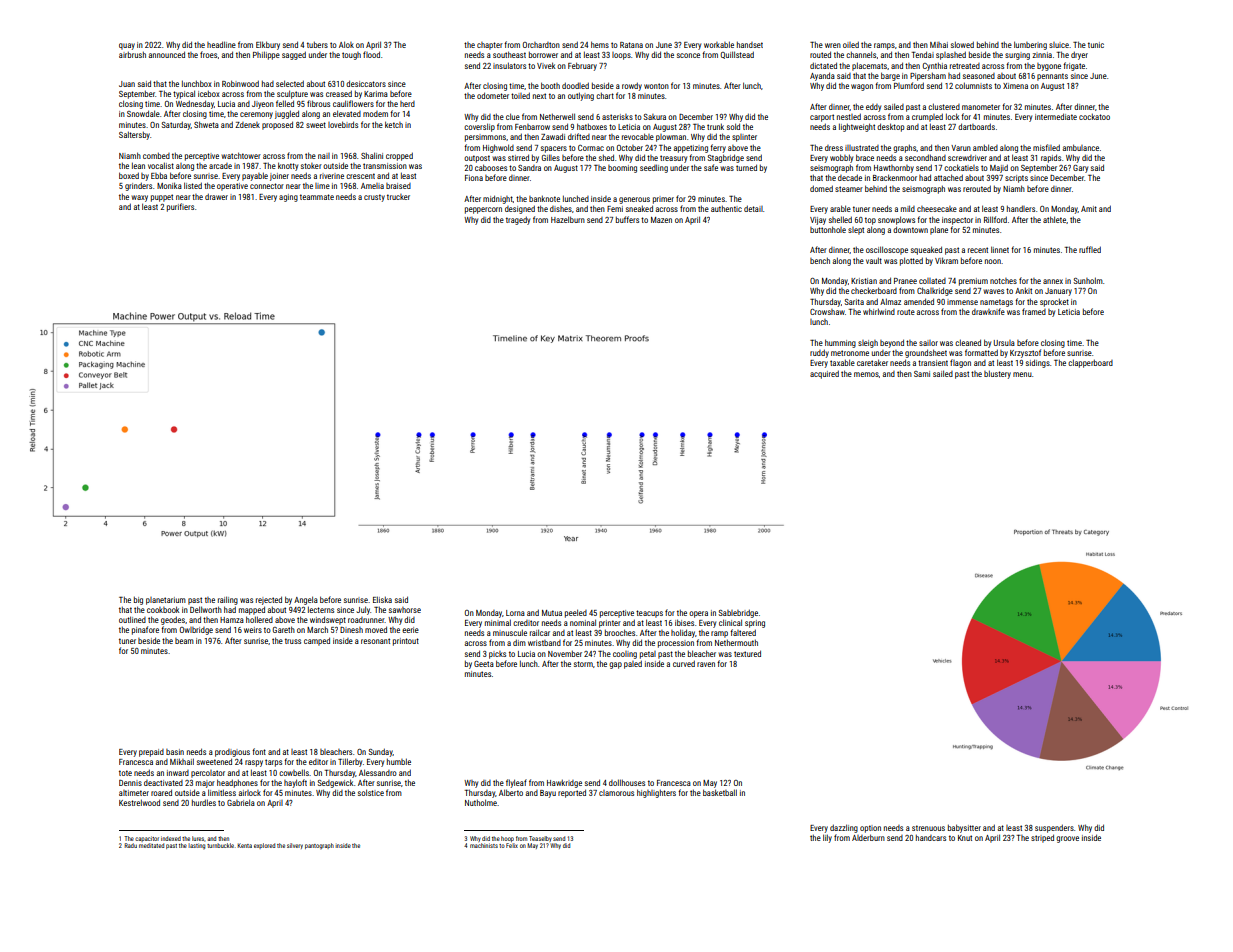 This image has width=1233, height=952. I want to click on suspenders, so click(1054, 828).
